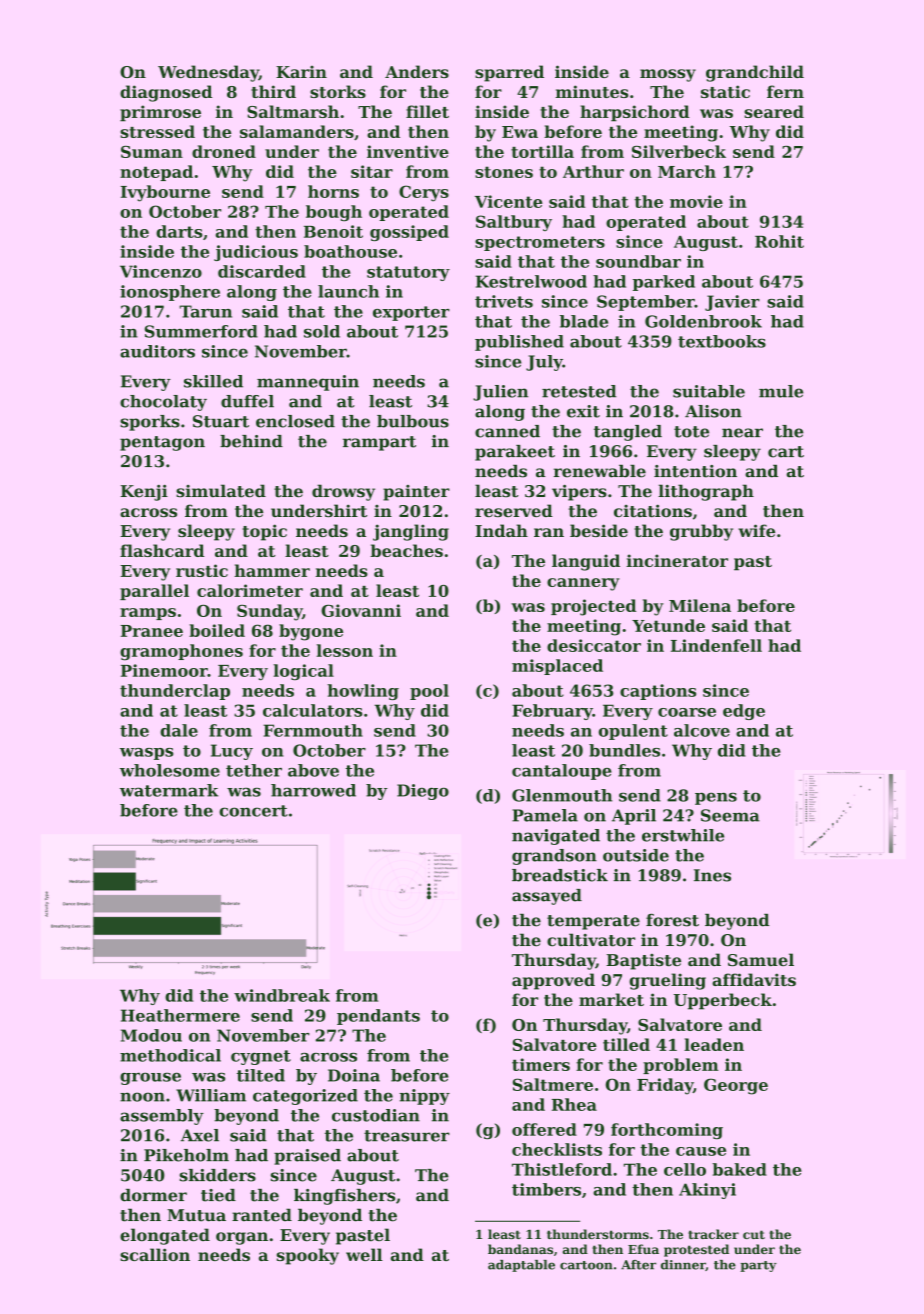  I want to click on suitable, so click(709, 391).
